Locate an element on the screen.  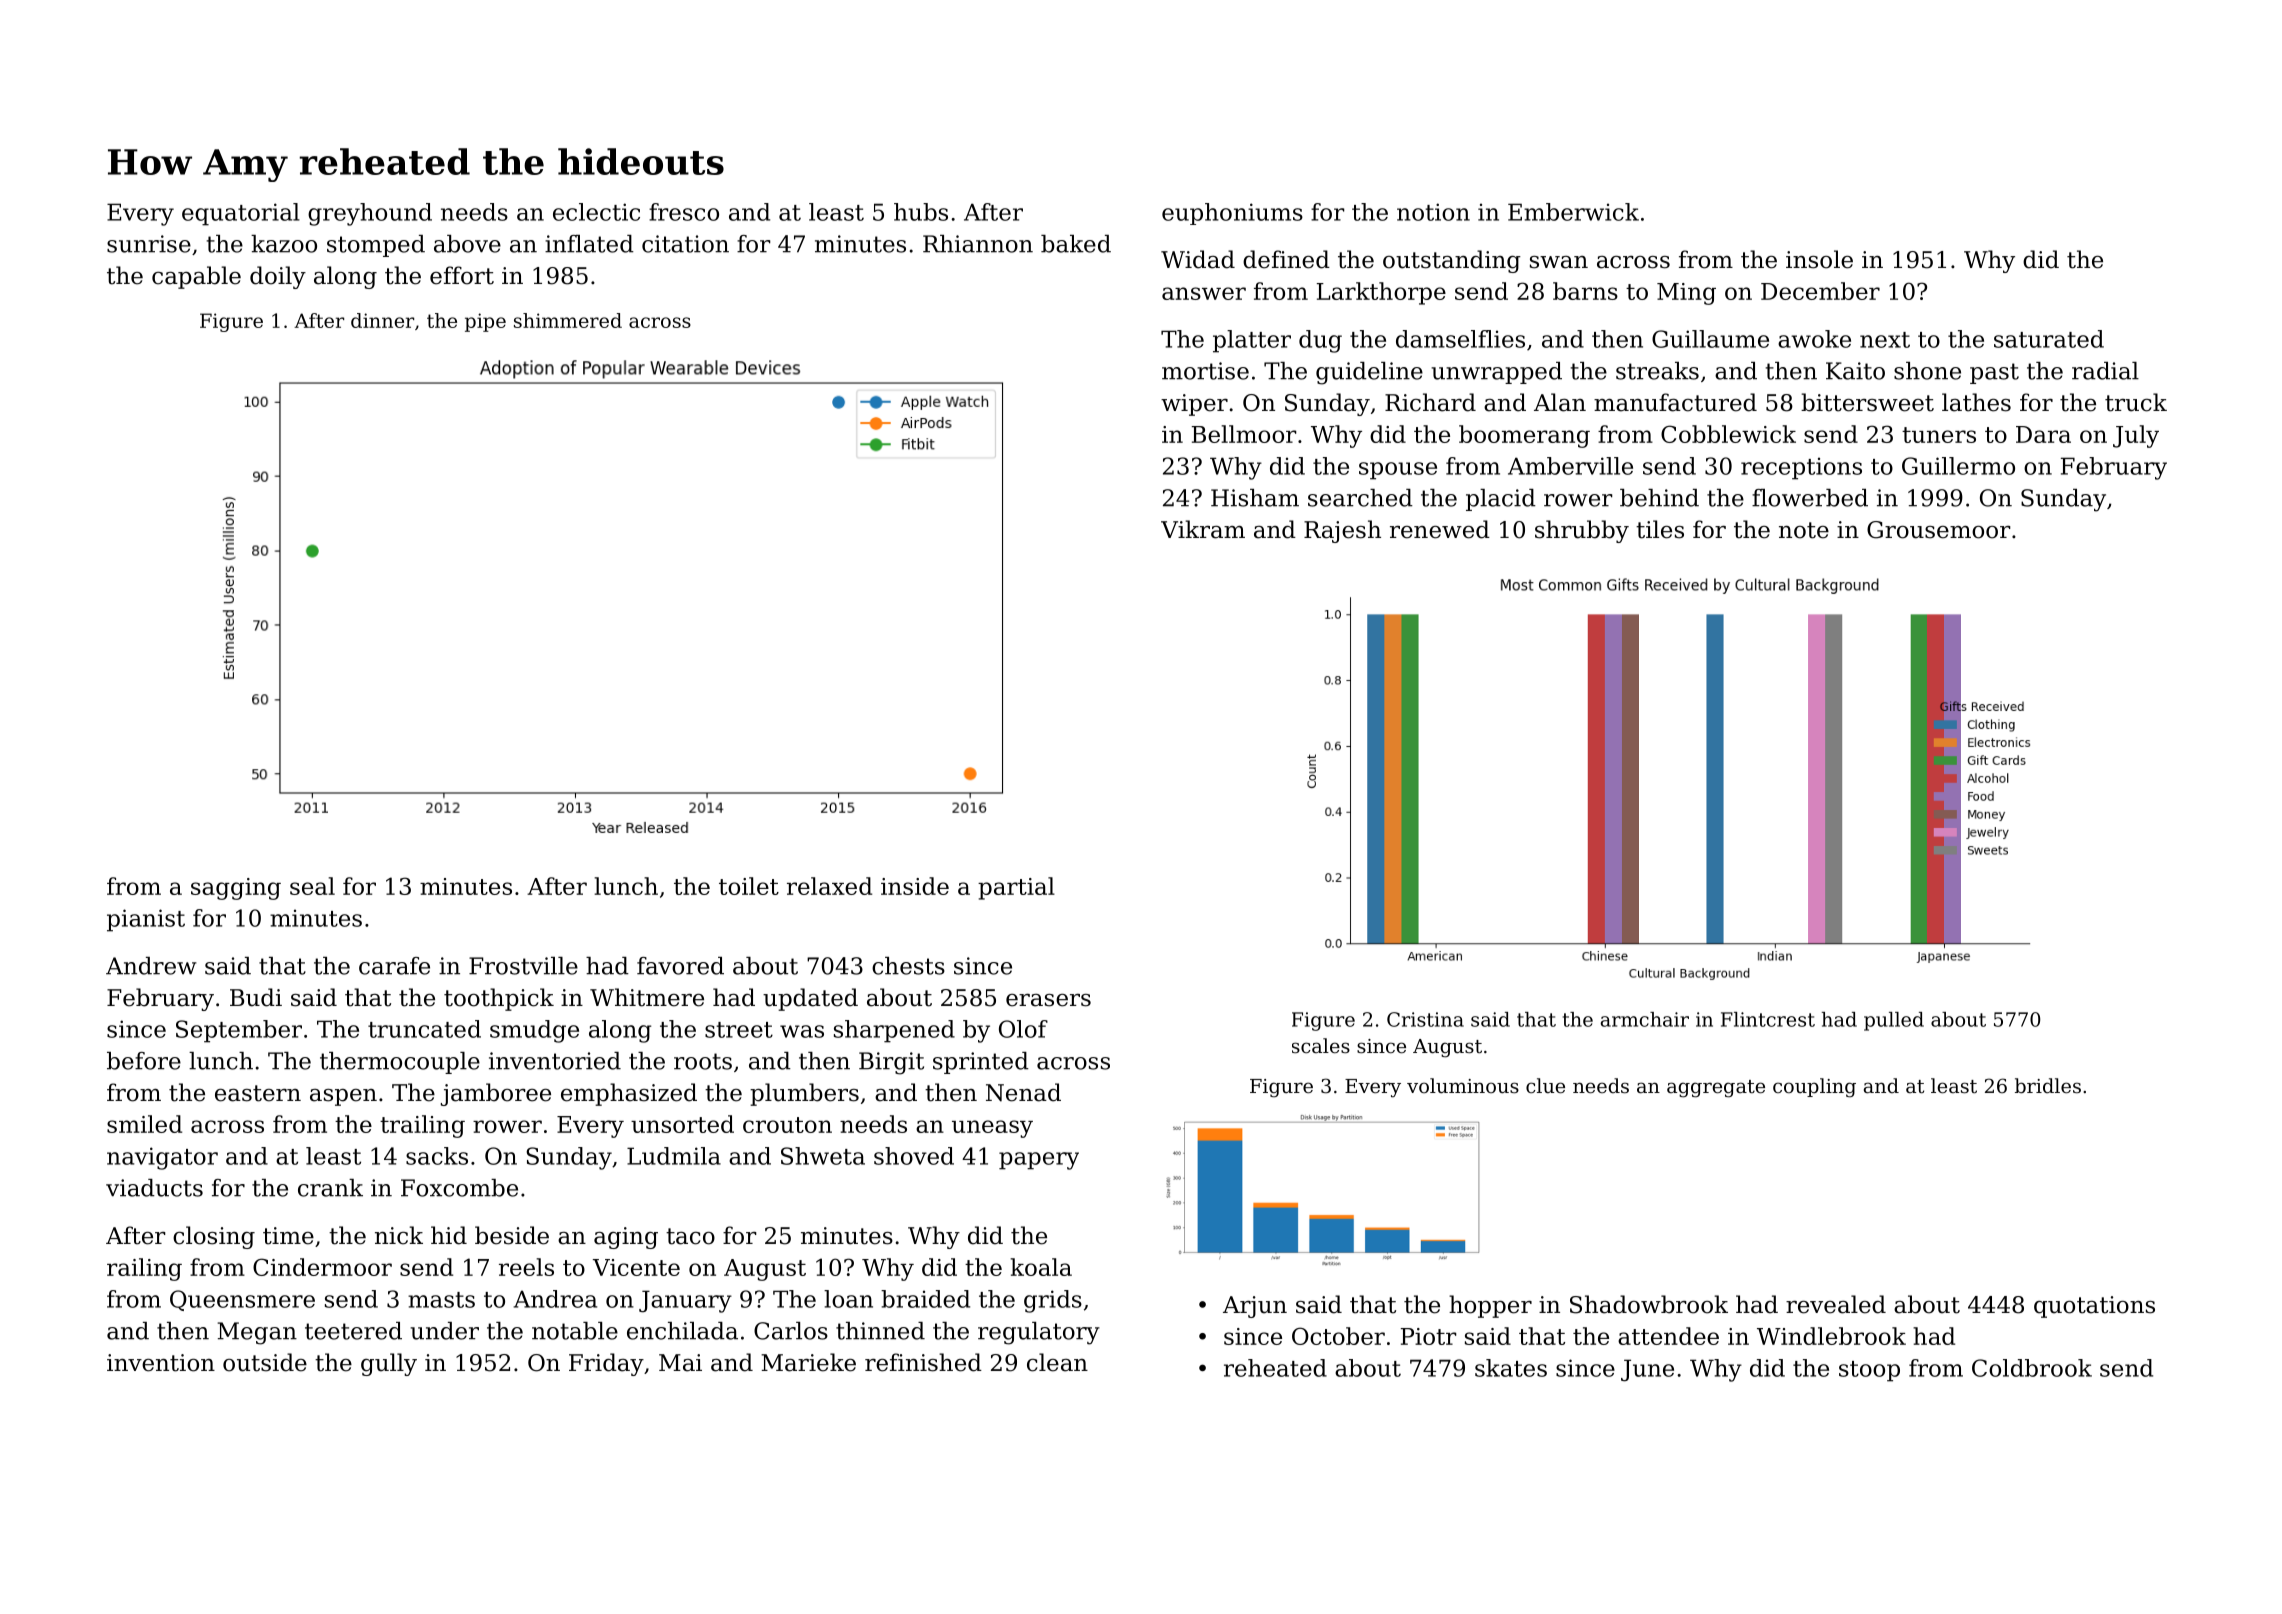
erasers is located at coordinates (1048, 1000).
